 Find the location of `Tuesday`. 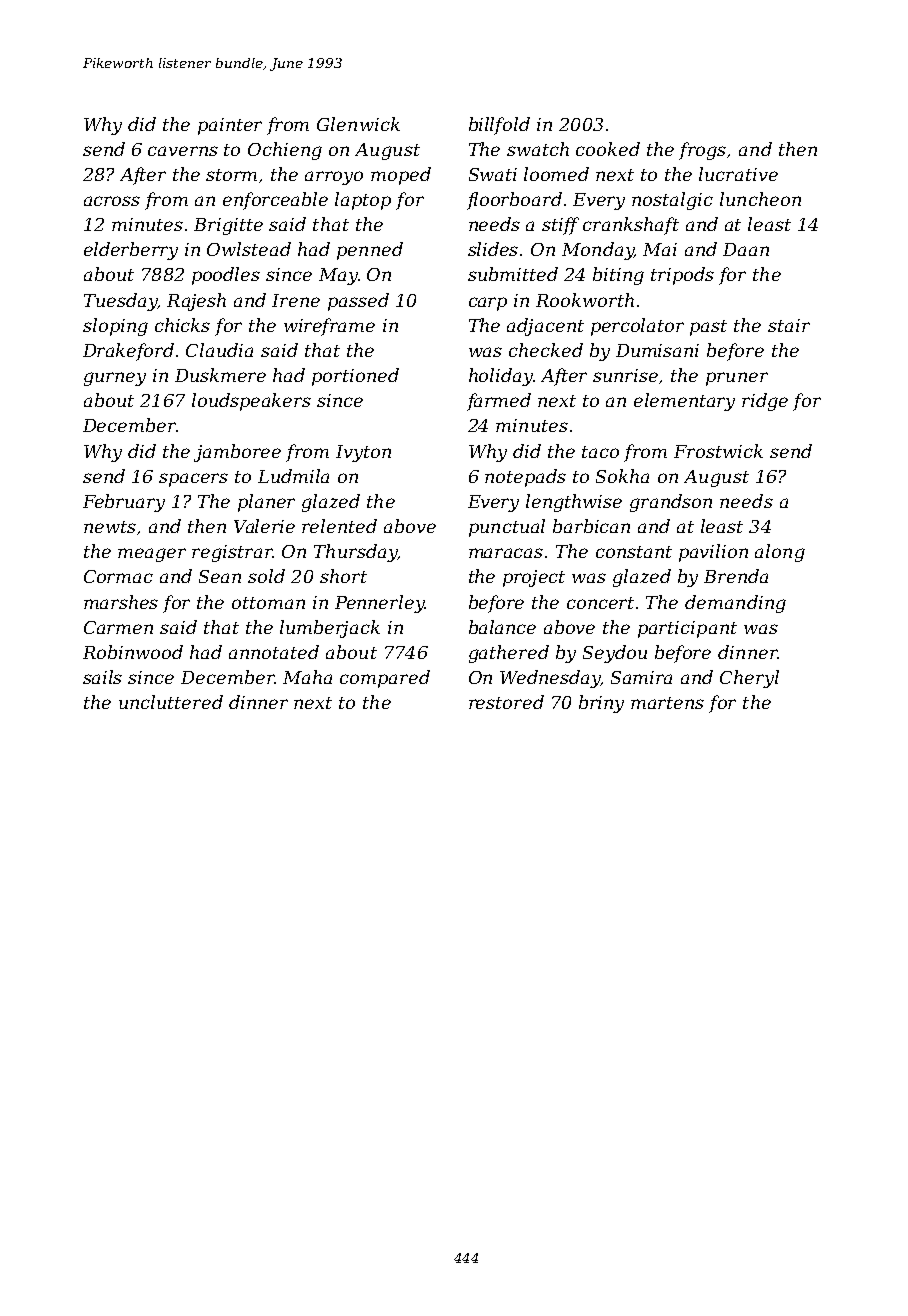

Tuesday is located at coordinates (120, 302).
